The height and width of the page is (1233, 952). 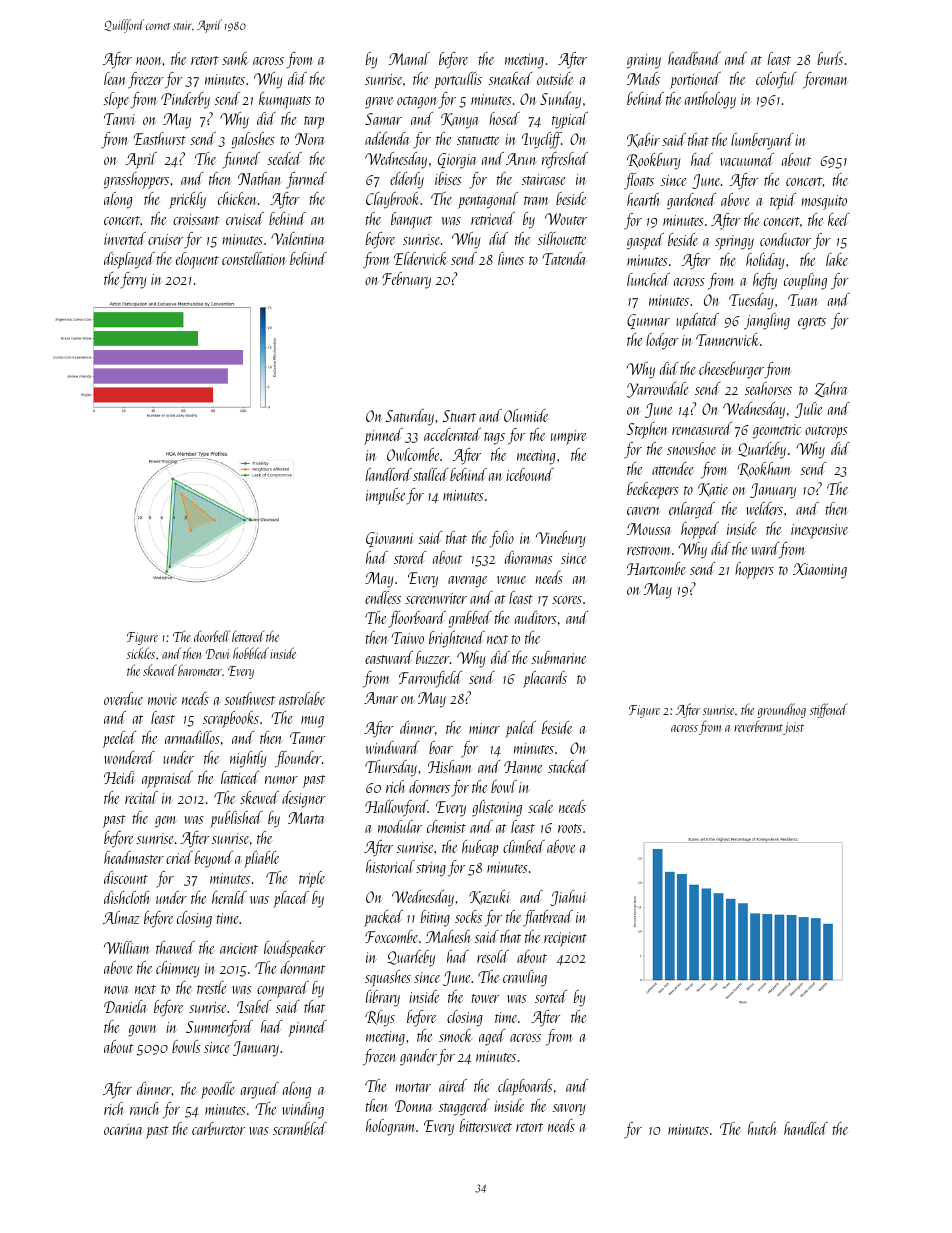 I want to click on icebound, so click(x=530, y=474).
